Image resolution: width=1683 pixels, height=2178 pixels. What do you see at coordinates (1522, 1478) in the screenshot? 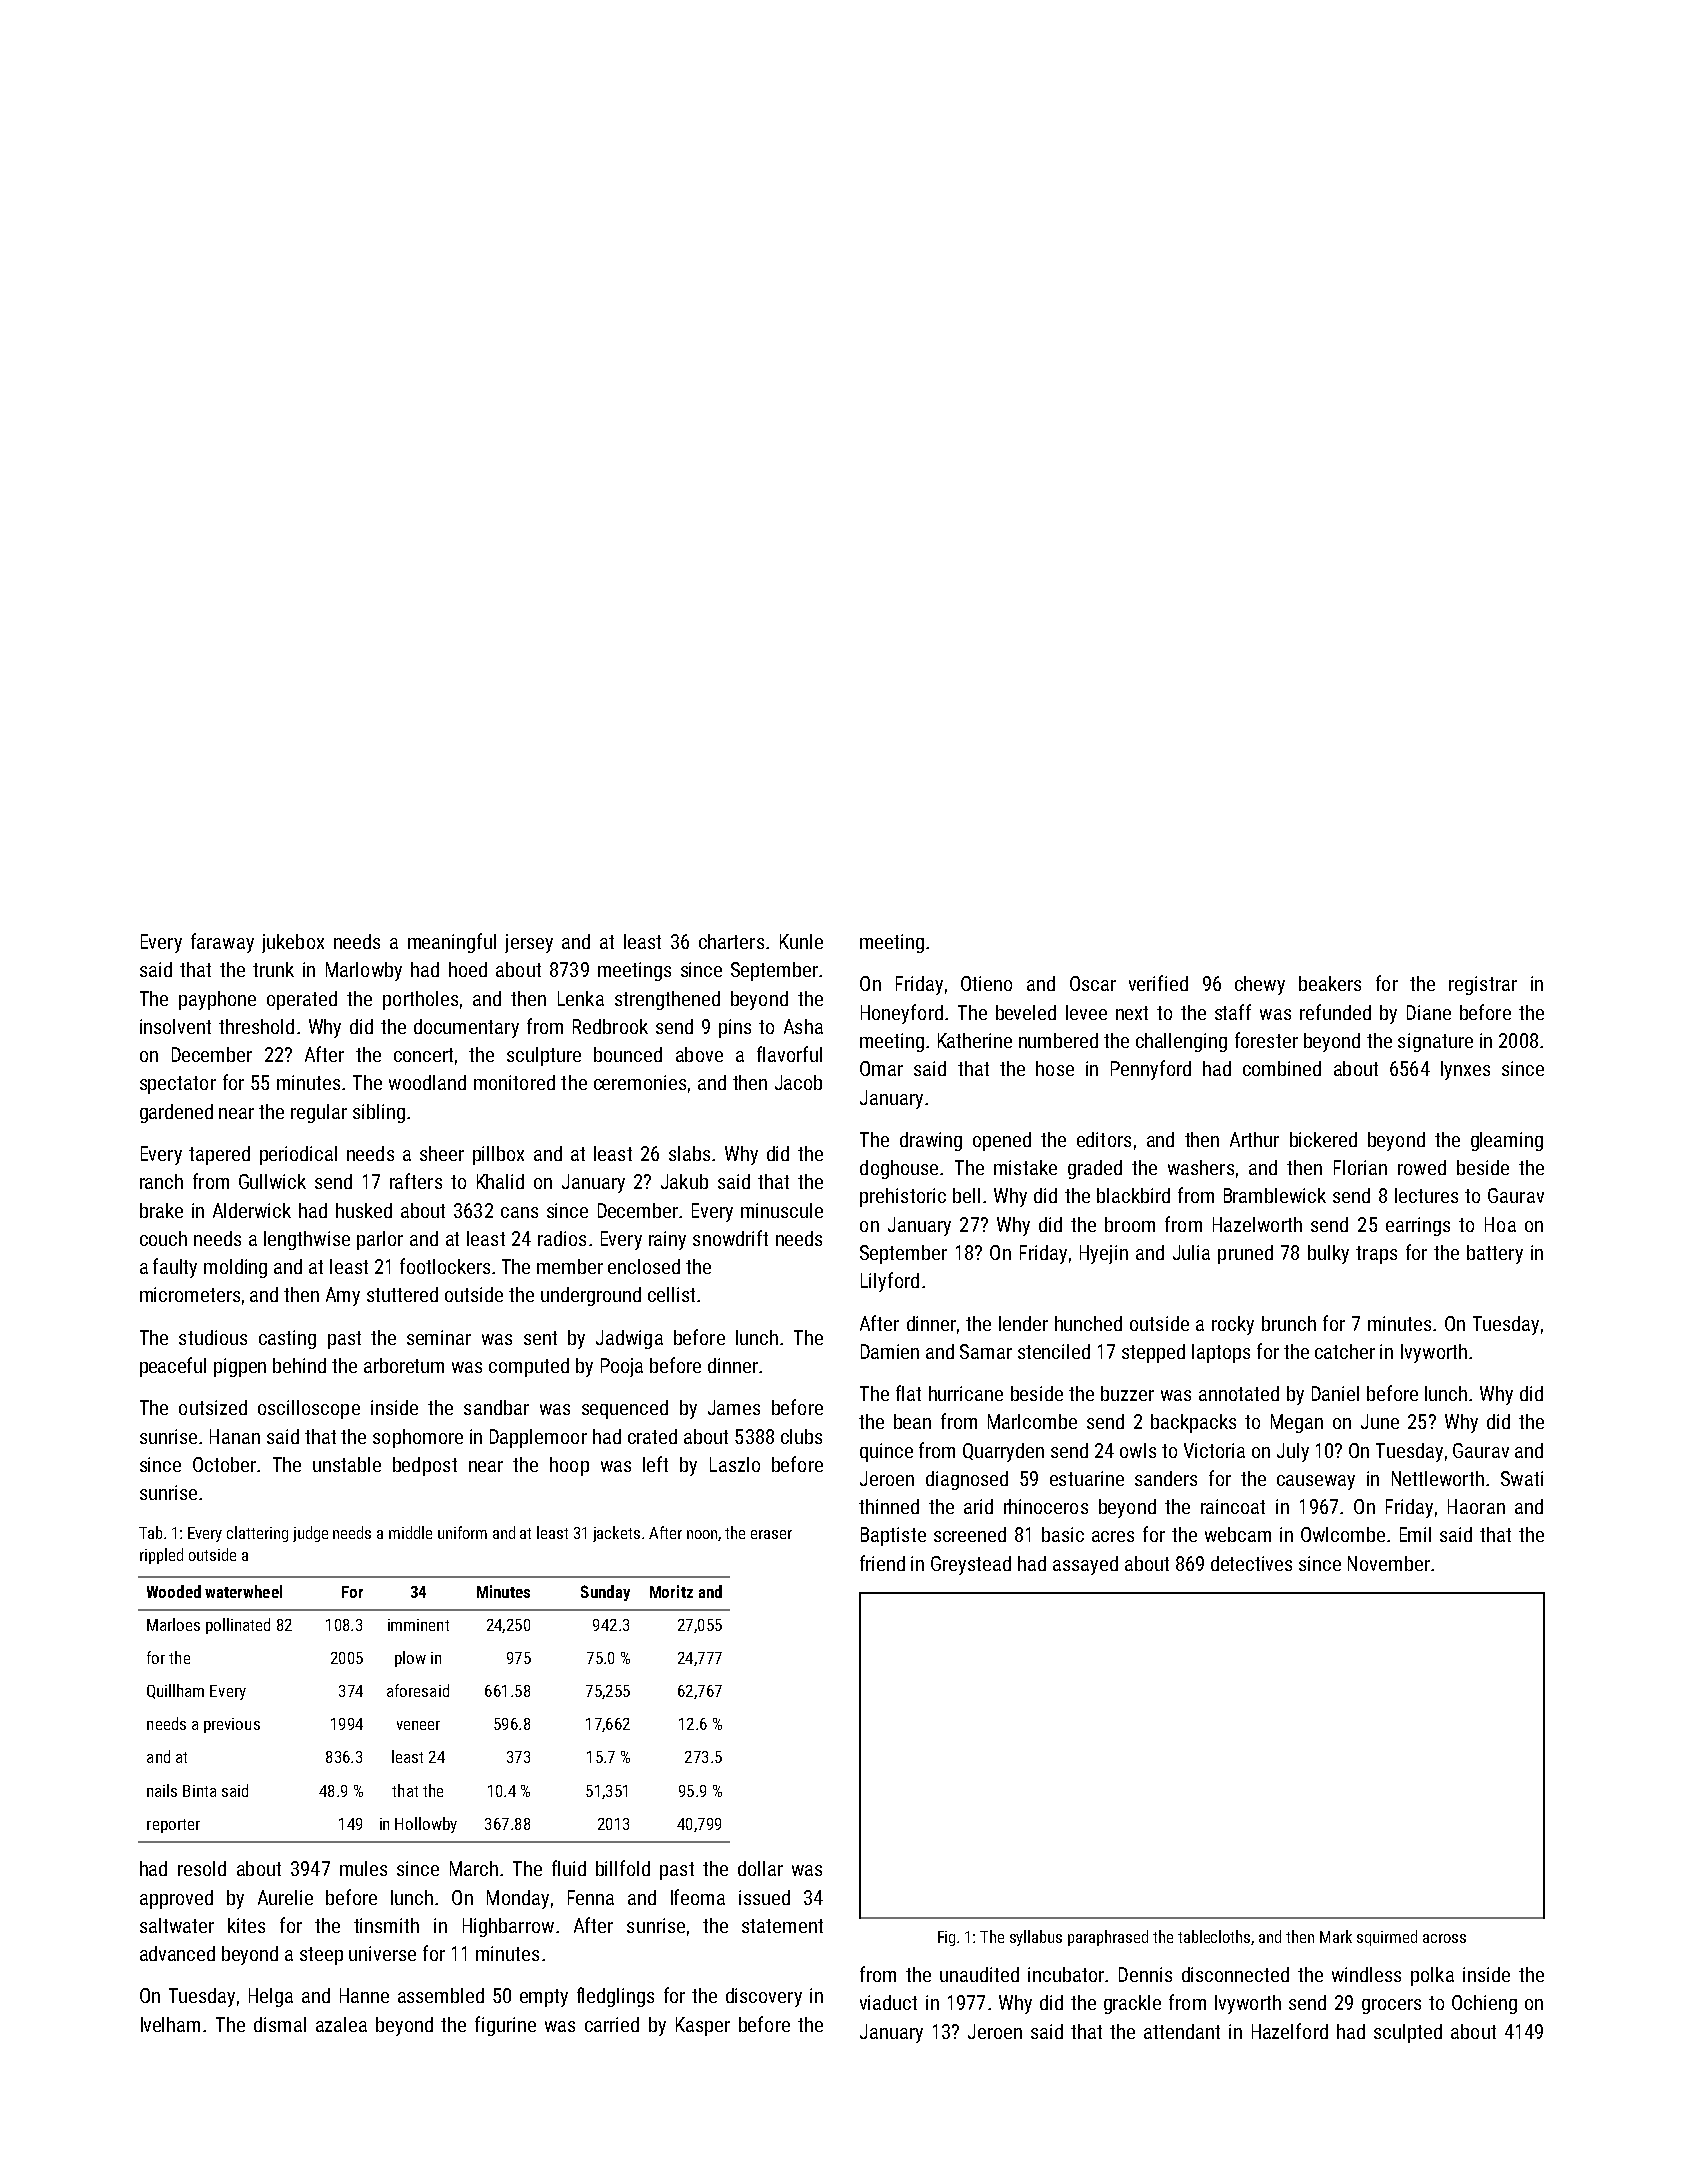
I see `Swati` at bounding box center [1522, 1478].
